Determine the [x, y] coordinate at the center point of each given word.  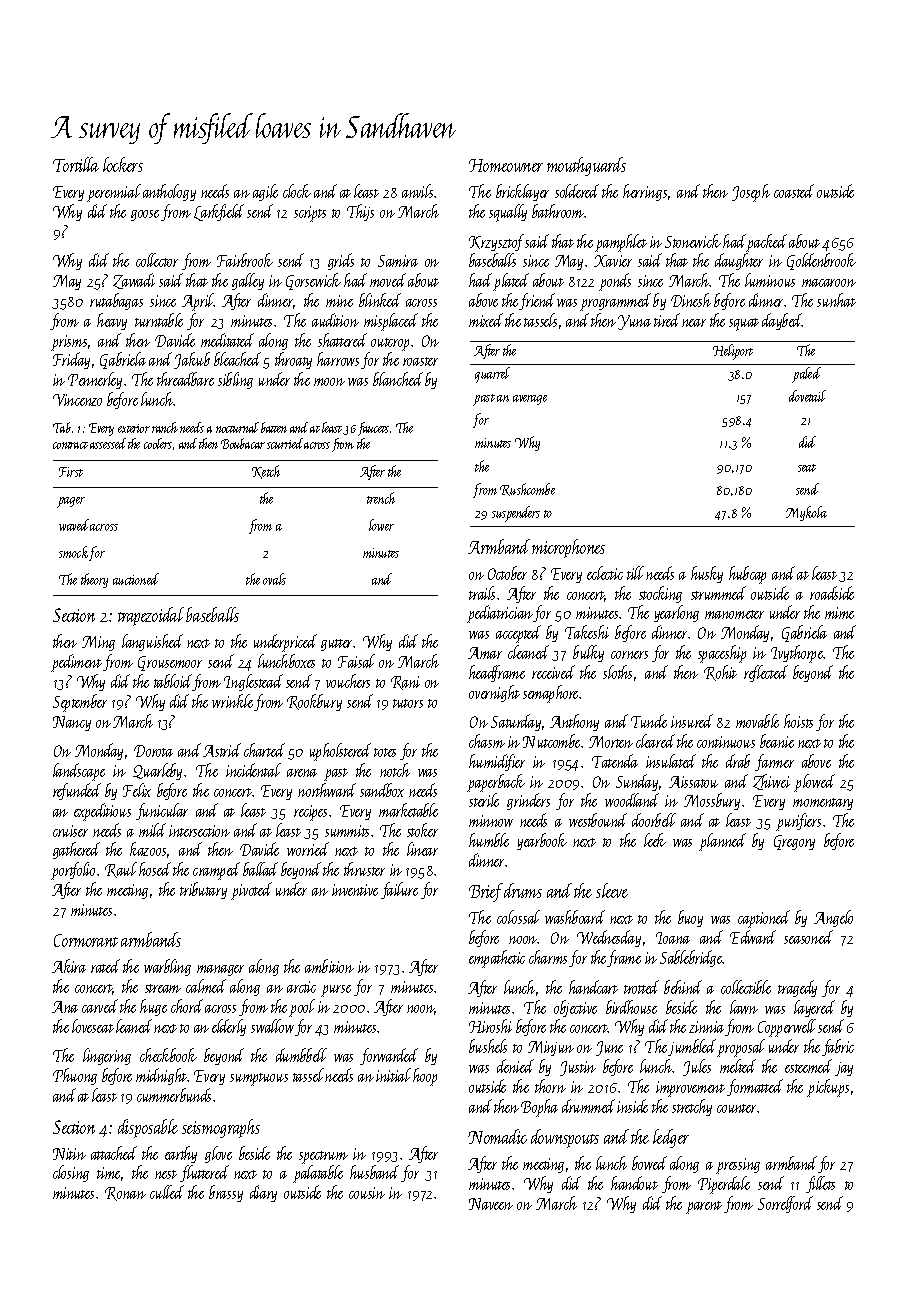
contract [70, 445]
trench [381, 498]
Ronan [125, 1194]
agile [265, 192]
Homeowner [506, 165]
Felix [137, 790]
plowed [814, 783]
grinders [528, 801]
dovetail [807, 396]
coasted [794, 191]
